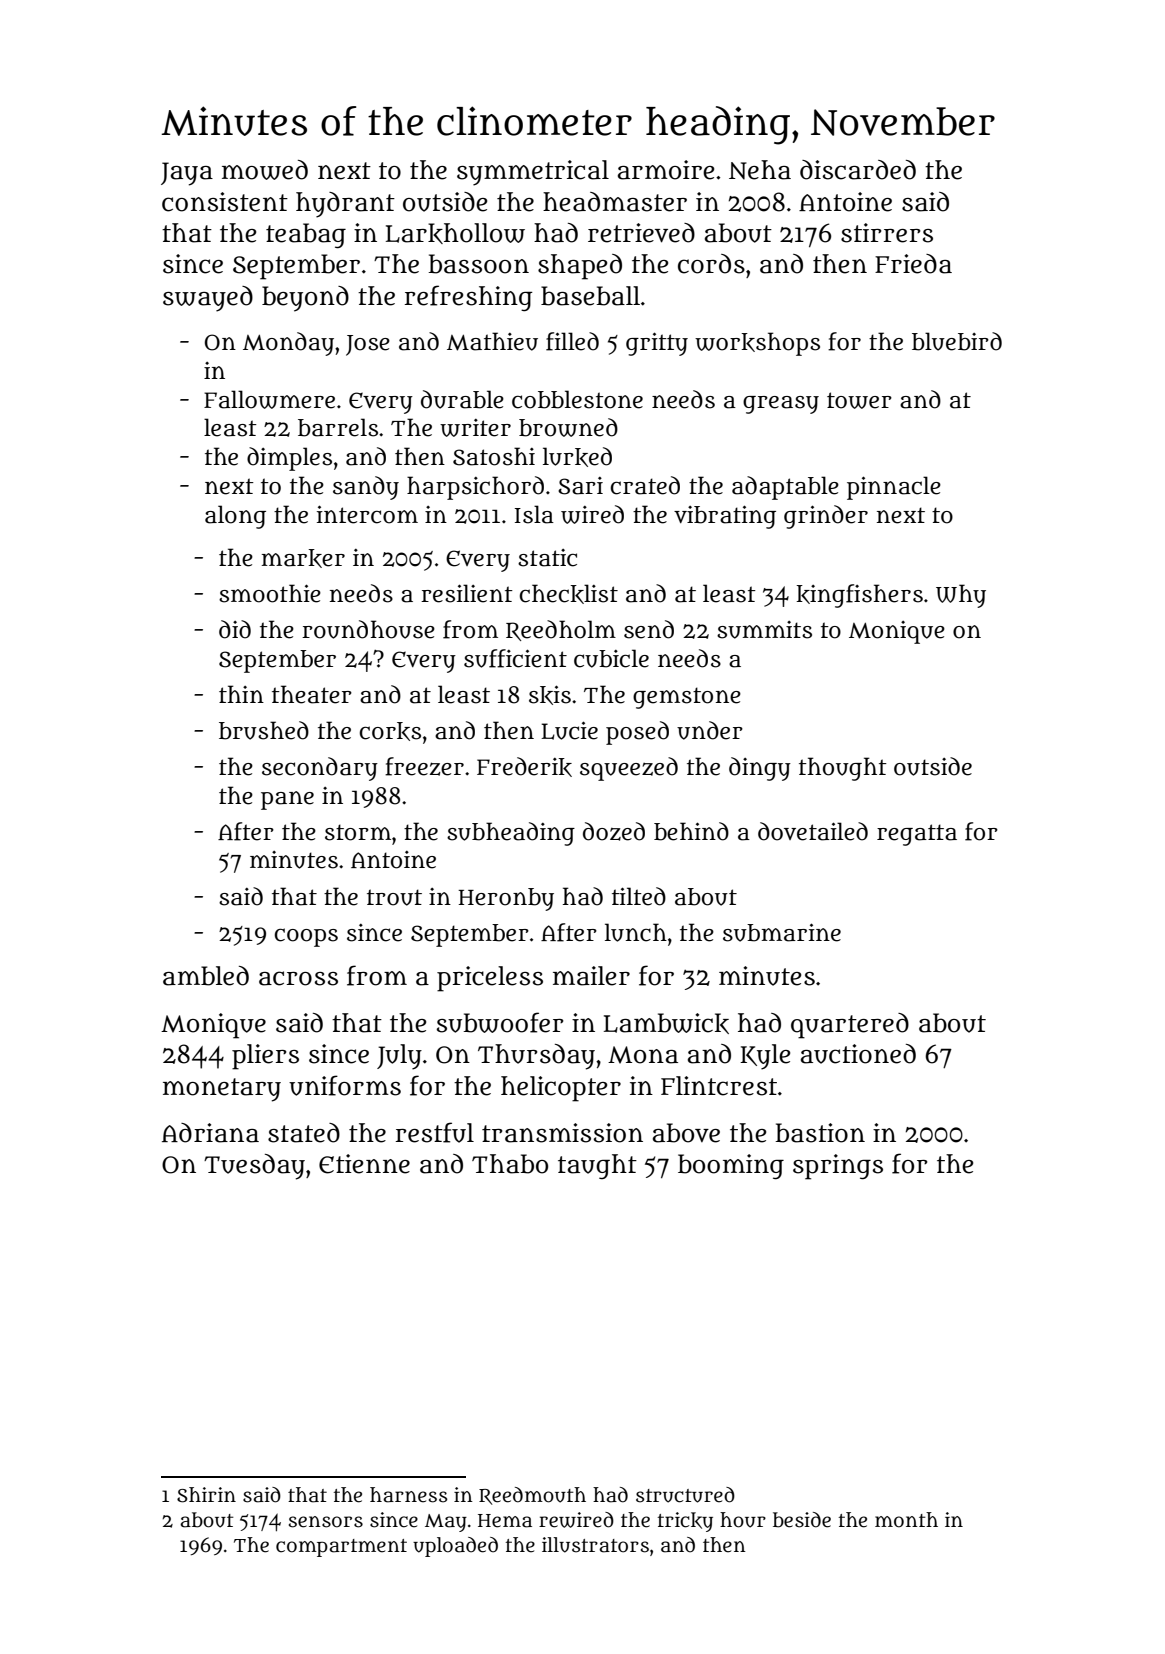 The width and height of the page is (1165, 1654). Describe the element at coordinates (455, 233) in the page. I see `Larkhollow` at that location.
